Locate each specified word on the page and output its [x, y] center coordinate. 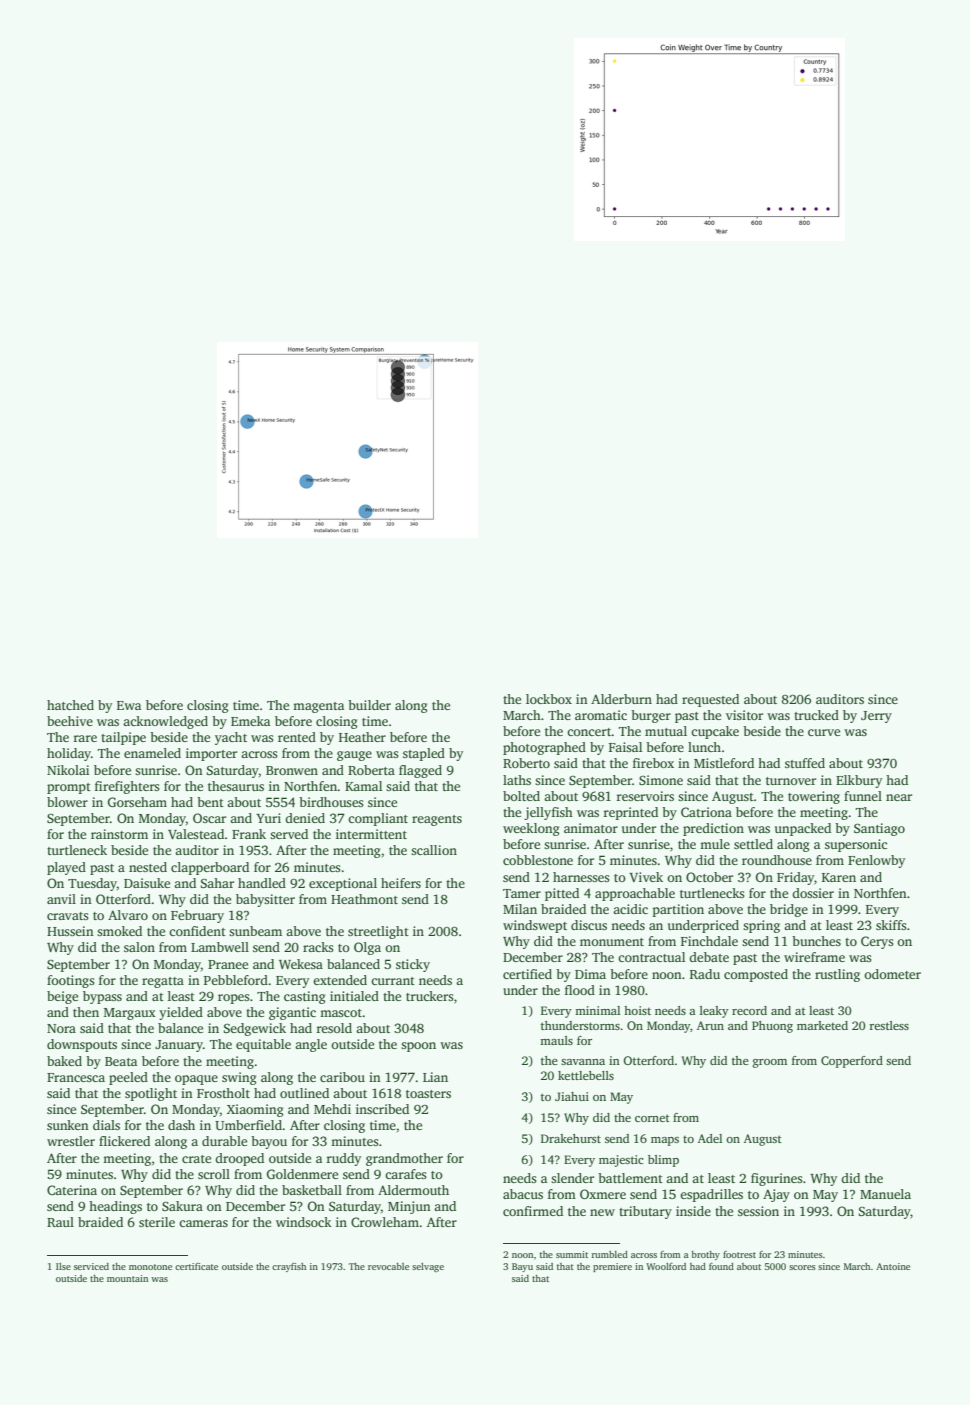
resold [334, 1028]
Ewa [129, 705]
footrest [739, 1254]
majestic [621, 1161]
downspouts [82, 1045]
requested [710, 700]
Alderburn [621, 699]
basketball [312, 1190]
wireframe [814, 957]
